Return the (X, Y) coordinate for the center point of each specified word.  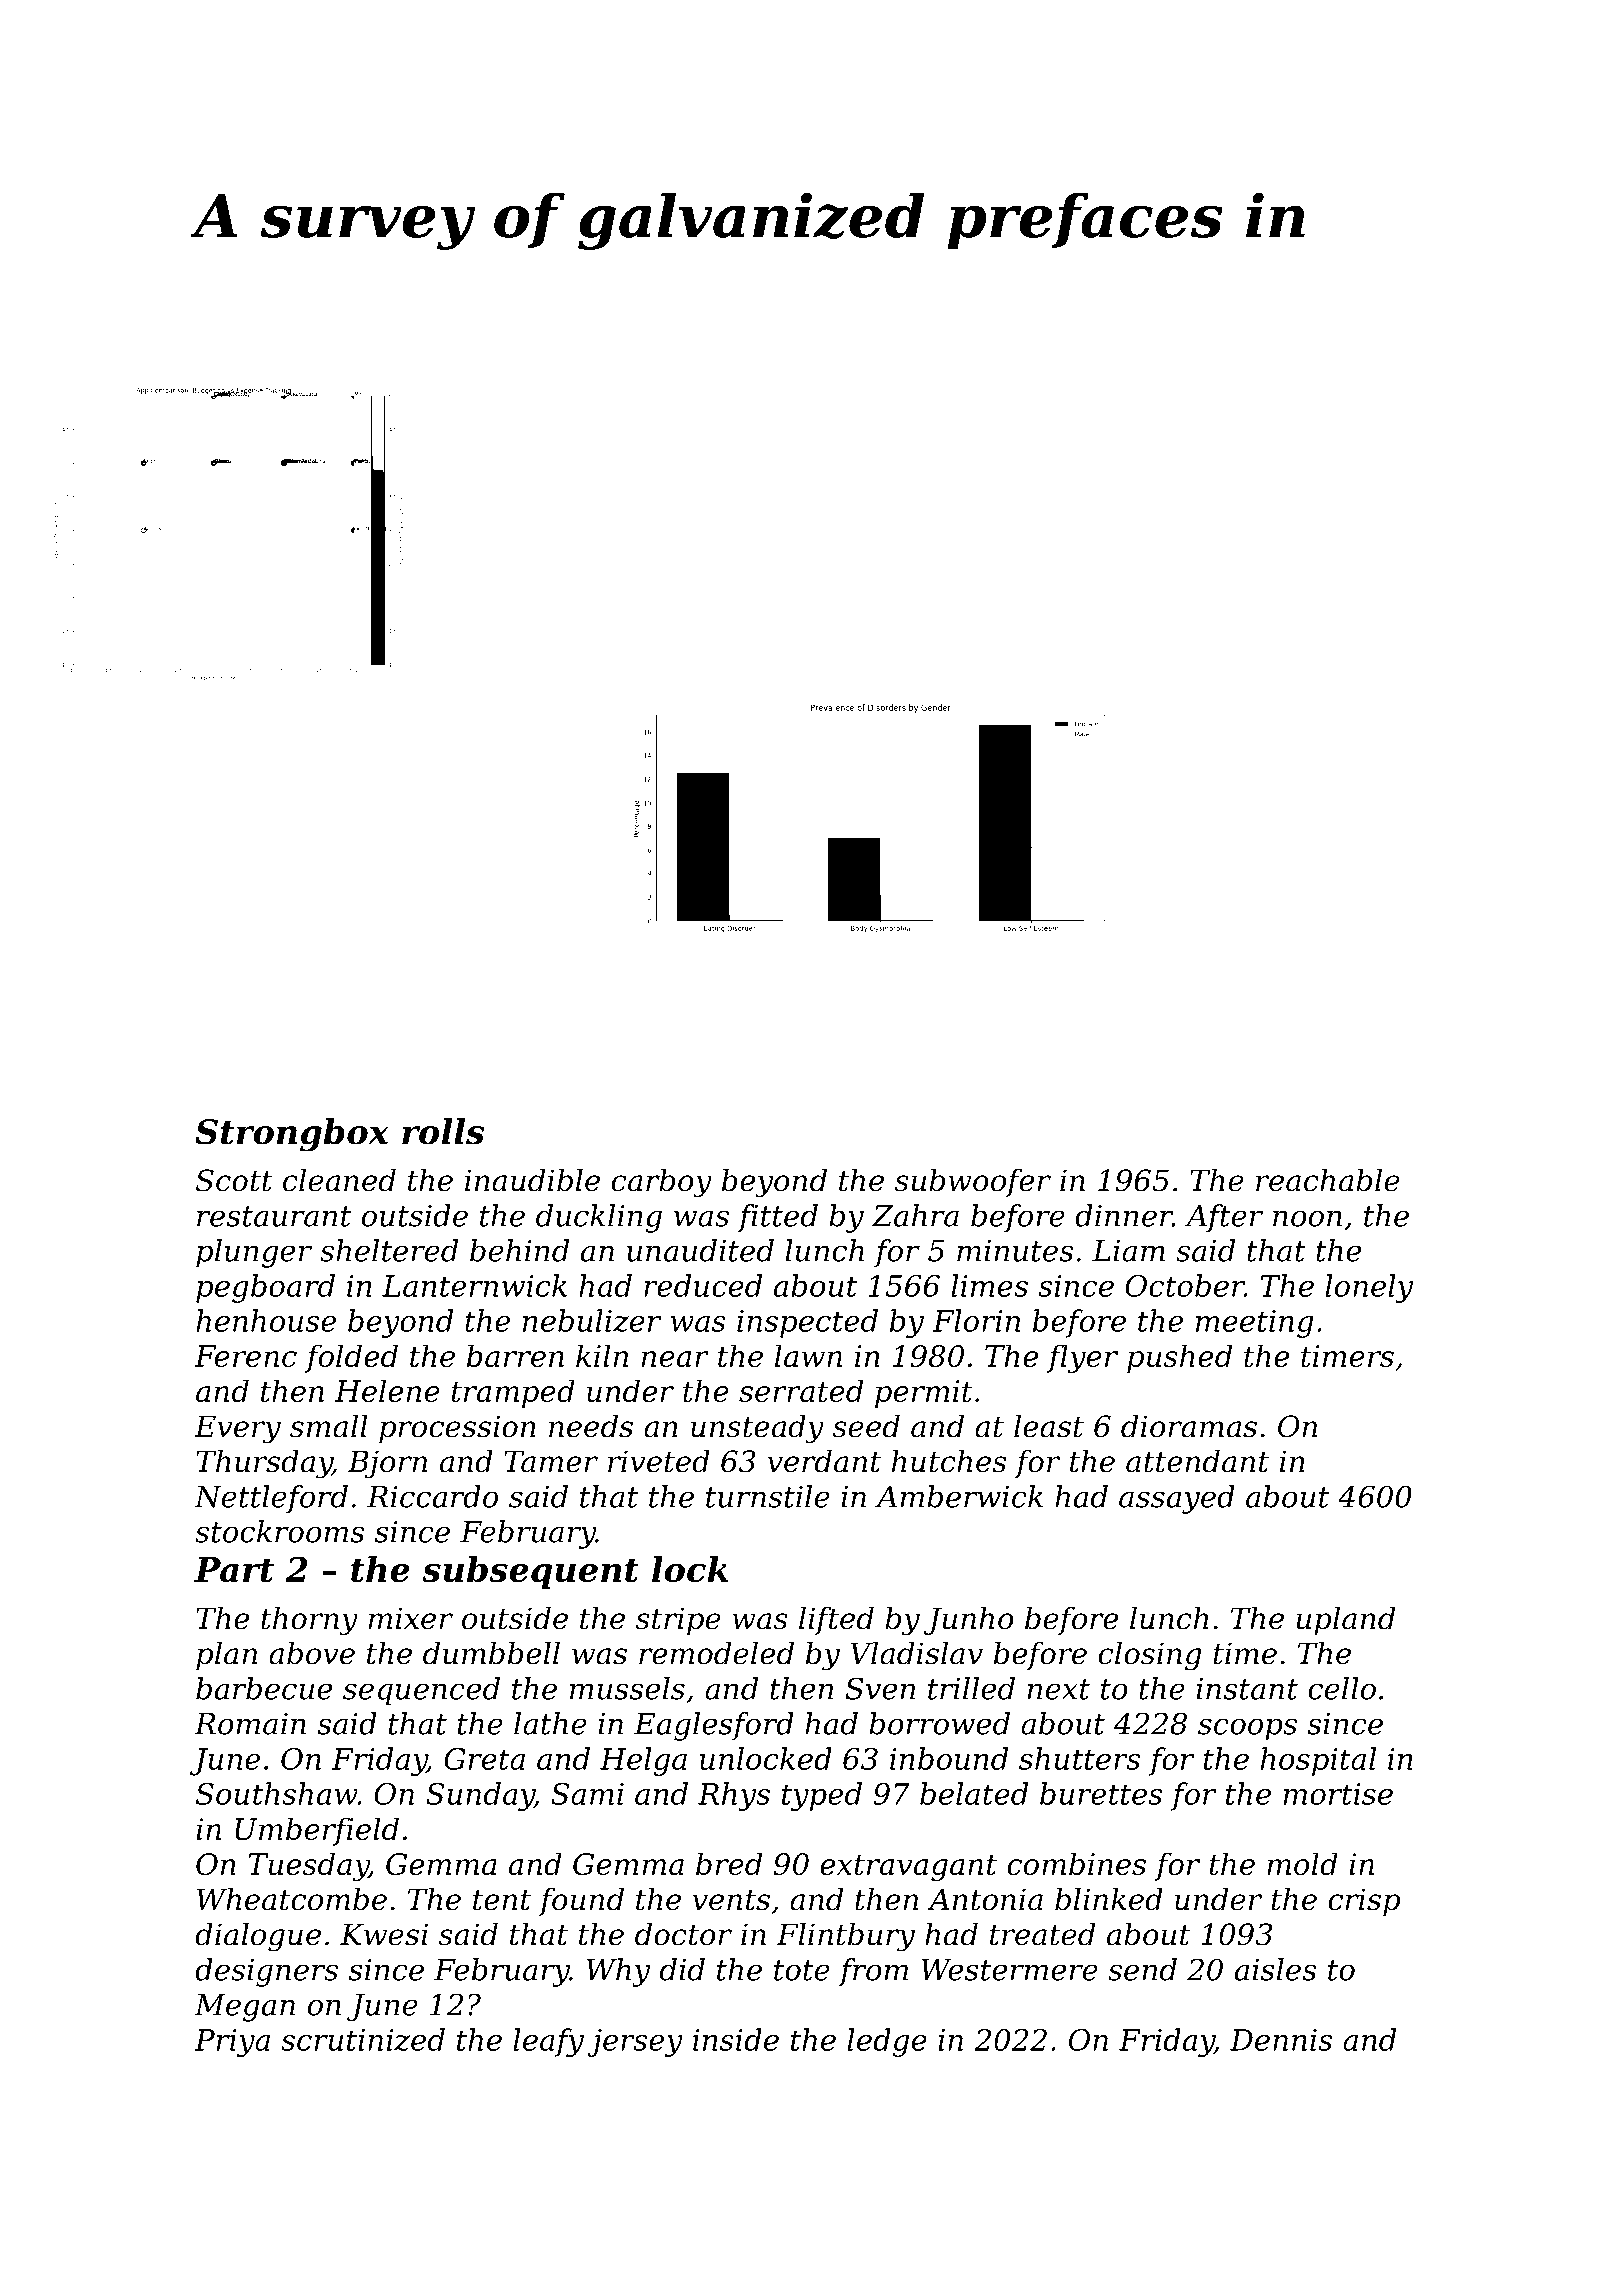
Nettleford (271, 1499)
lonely (1369, 1288)
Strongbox (292, 1135)
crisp (1364, 1902)
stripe (678, 1621)
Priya (232, 2043)
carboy (662, 1183)
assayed (1177, 1499)
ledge (887, 2042)
